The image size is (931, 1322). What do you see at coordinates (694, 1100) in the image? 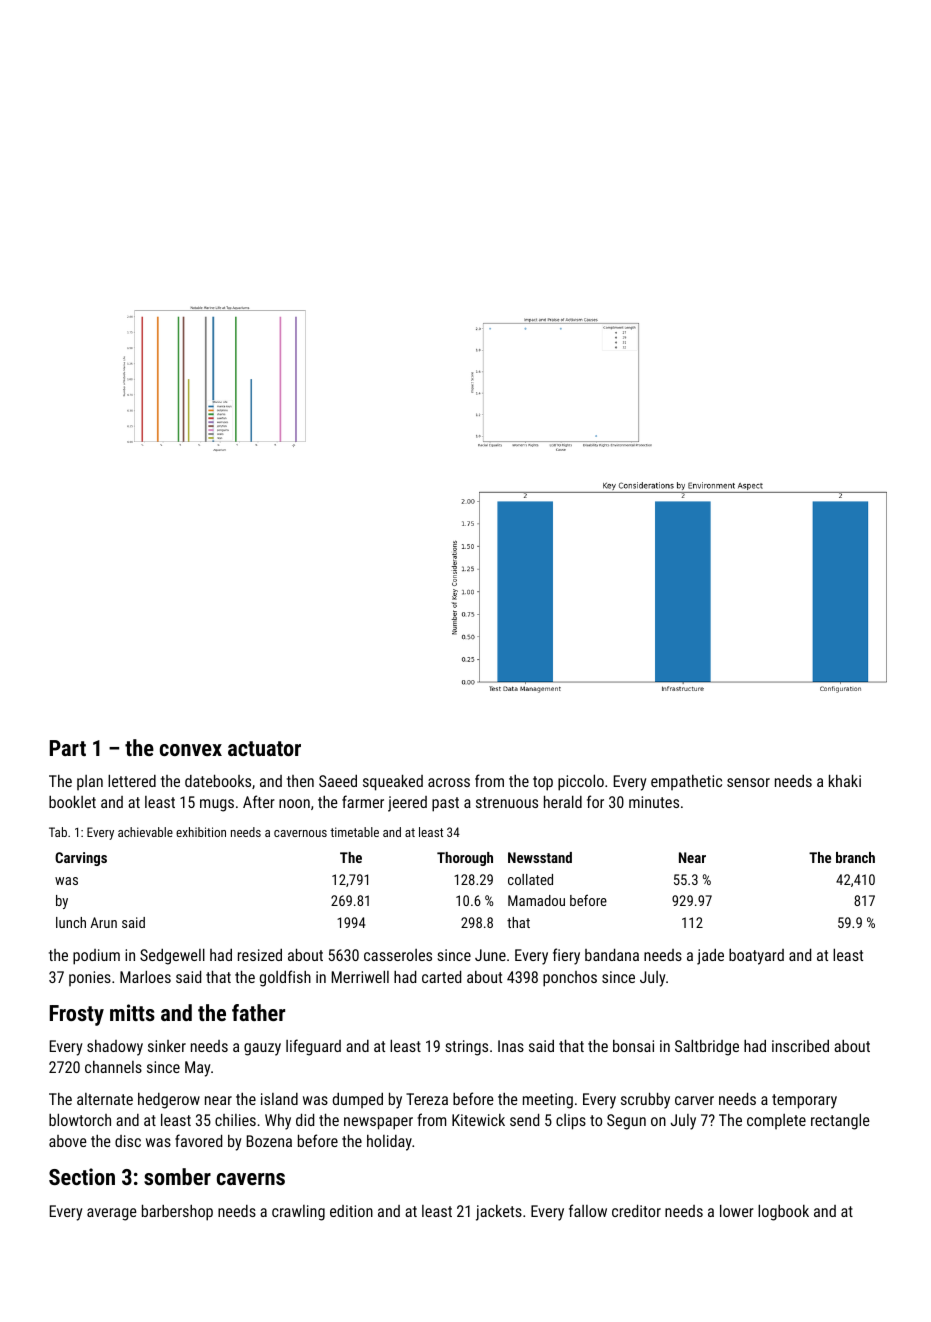
I see `carver` at bounding box center [694, 1100].
